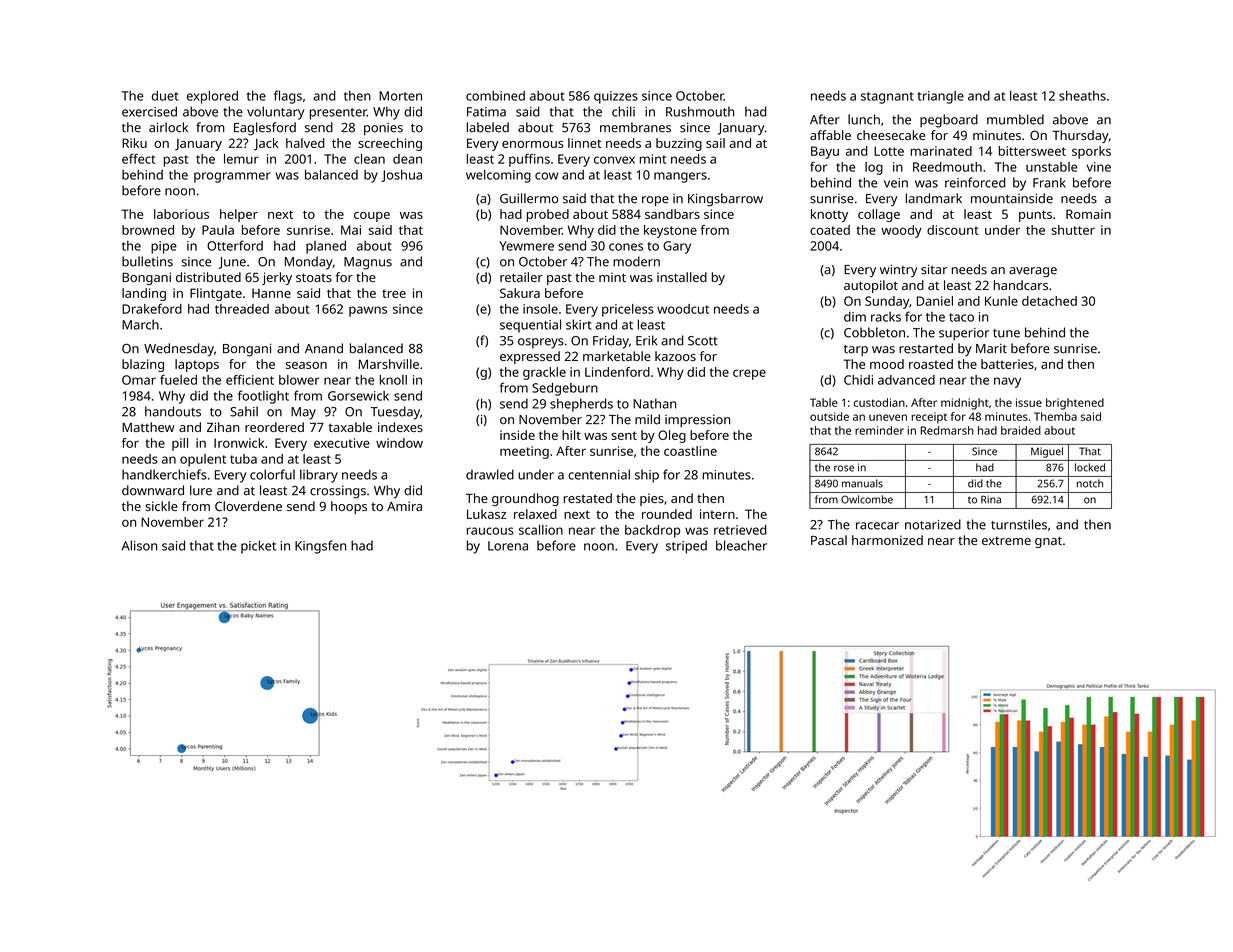  What do you see at coordinates (314, 277) in the screenshot?
I see `stoats` at bounding box center [314, 277].
